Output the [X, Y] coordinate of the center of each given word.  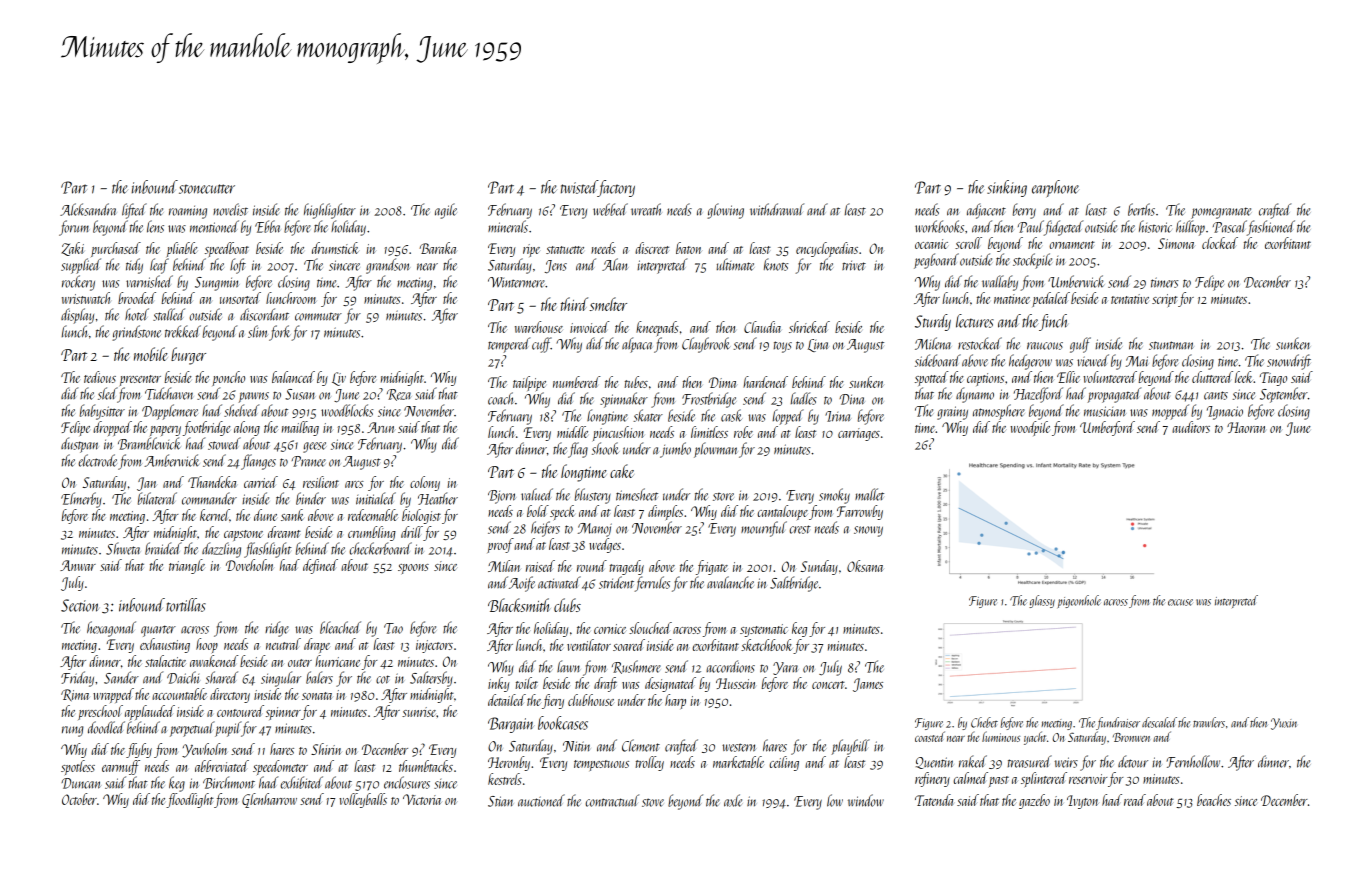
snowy [868, 531]
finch [1053, 322]
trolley [649, 763]
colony [425, 483]
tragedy [626, 567]
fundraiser [1118, 723]
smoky [834, 496]
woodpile [1030, 428]
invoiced [589, 327]
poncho [228, 378]
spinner [283, 713]
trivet [854, 266]
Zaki [72, 249]
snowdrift [1289, 362]
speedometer [280, 767]
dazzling [221, 550]
